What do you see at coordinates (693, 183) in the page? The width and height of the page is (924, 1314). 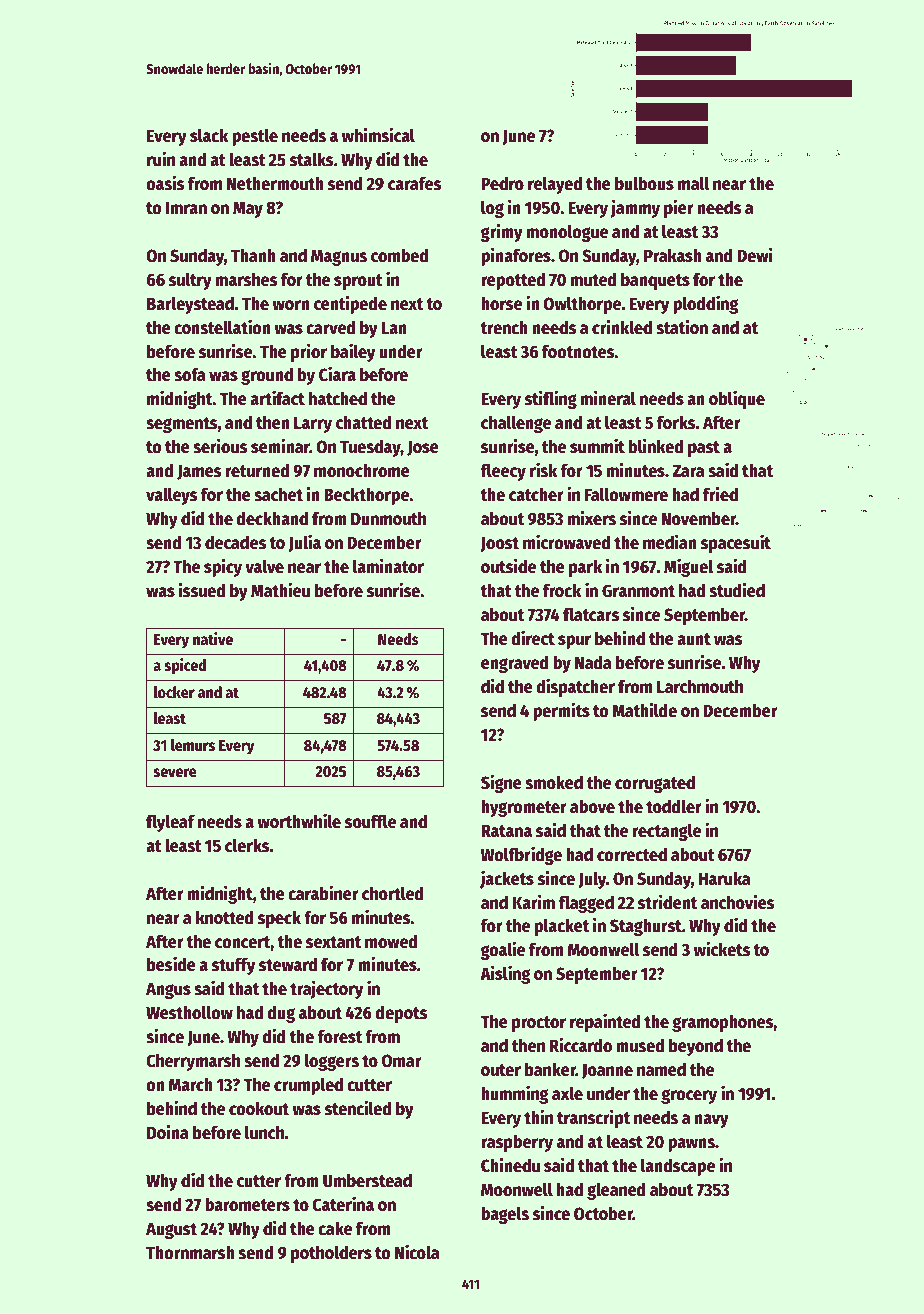 I see `mall` at bounding box center [693, 183].
